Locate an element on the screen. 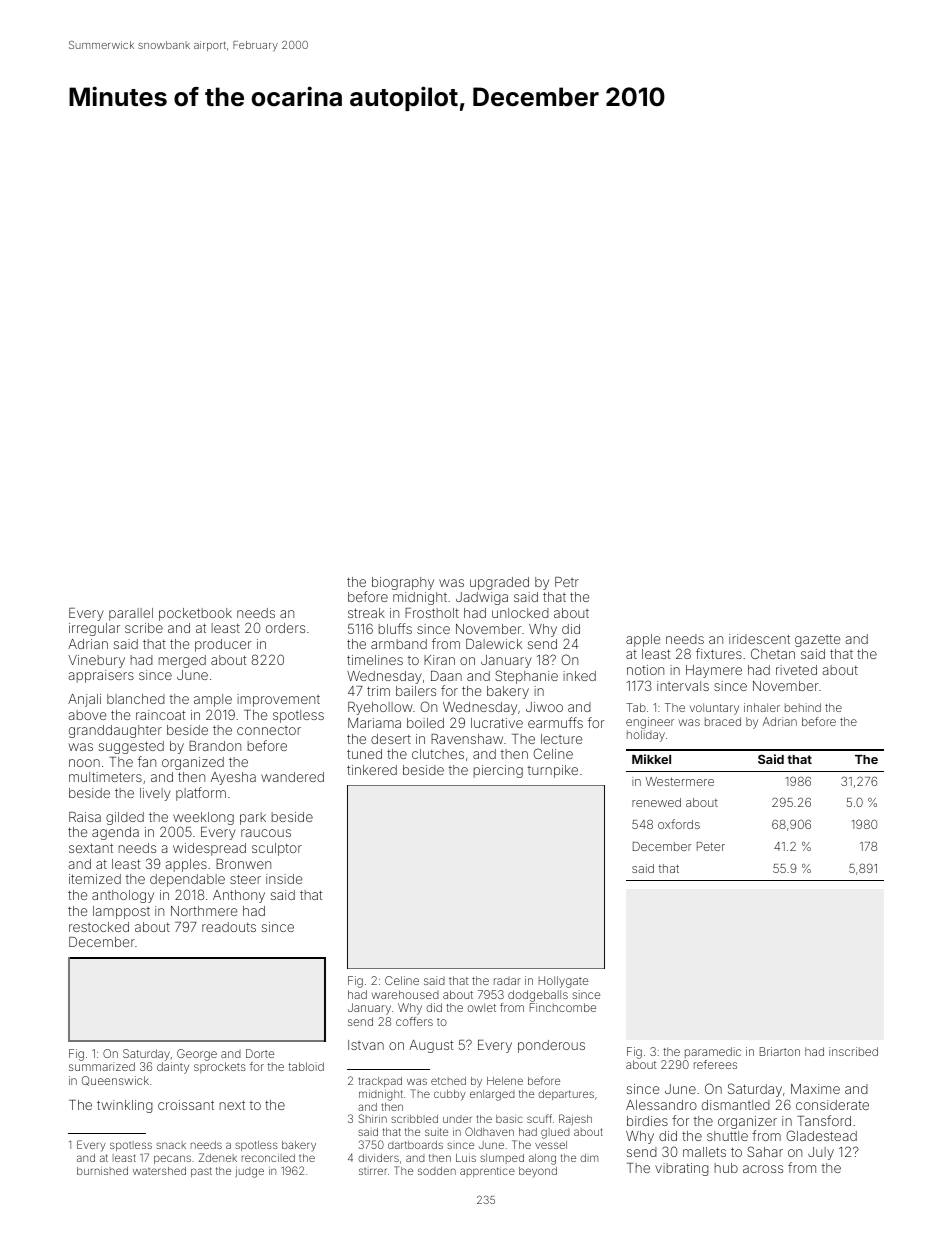 Image resolution: width=952 pixels, height=1233 pixels. iridescent is located at coordinates (759, 639).
